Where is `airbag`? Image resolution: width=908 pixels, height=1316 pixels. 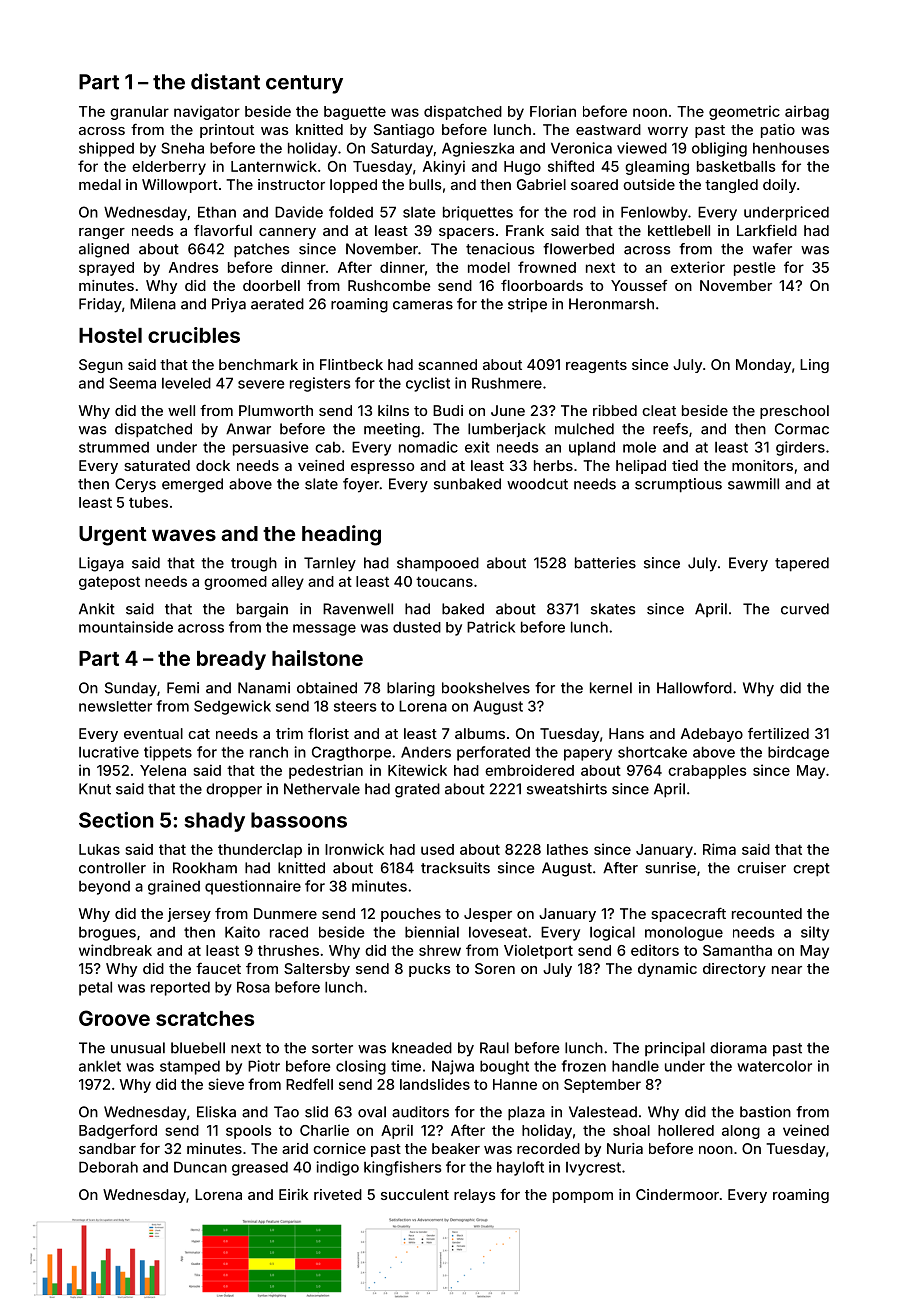
airbag is located at coordinates (807, 112).
